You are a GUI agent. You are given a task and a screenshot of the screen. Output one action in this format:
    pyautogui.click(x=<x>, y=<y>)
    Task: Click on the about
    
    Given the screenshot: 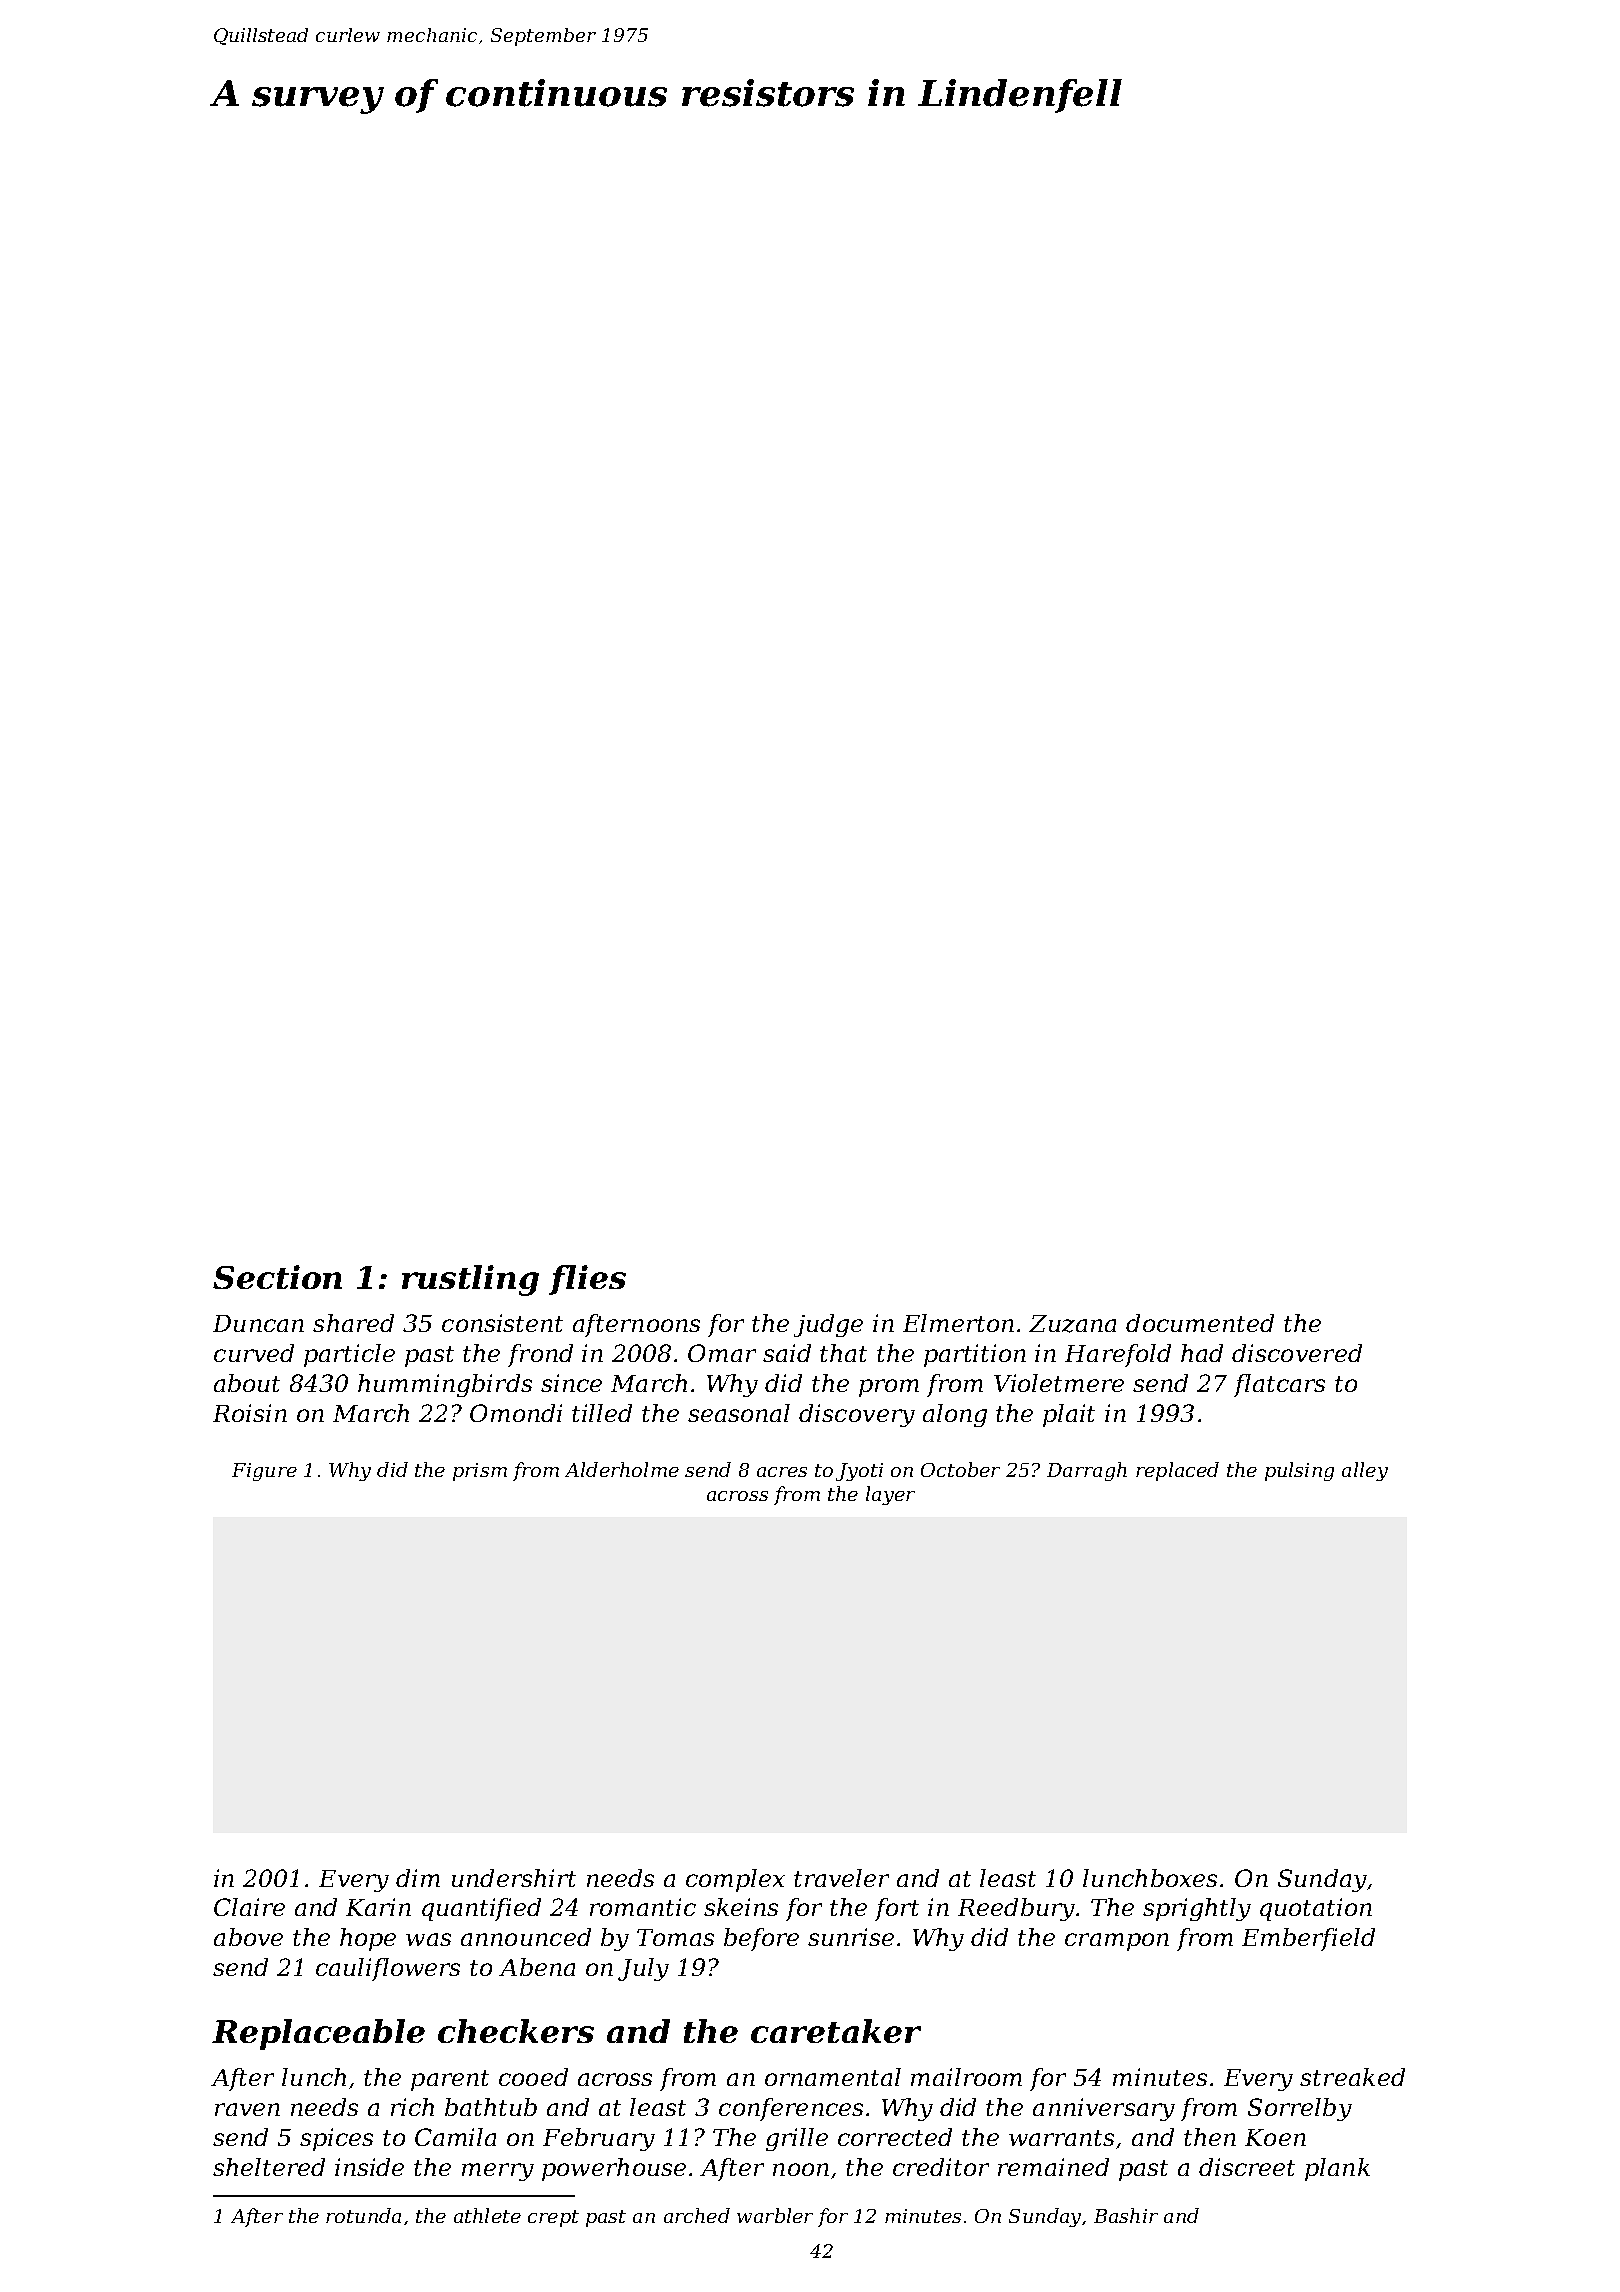 What is the action you would take?
    pyautogui.click(x=247, y=1383)
